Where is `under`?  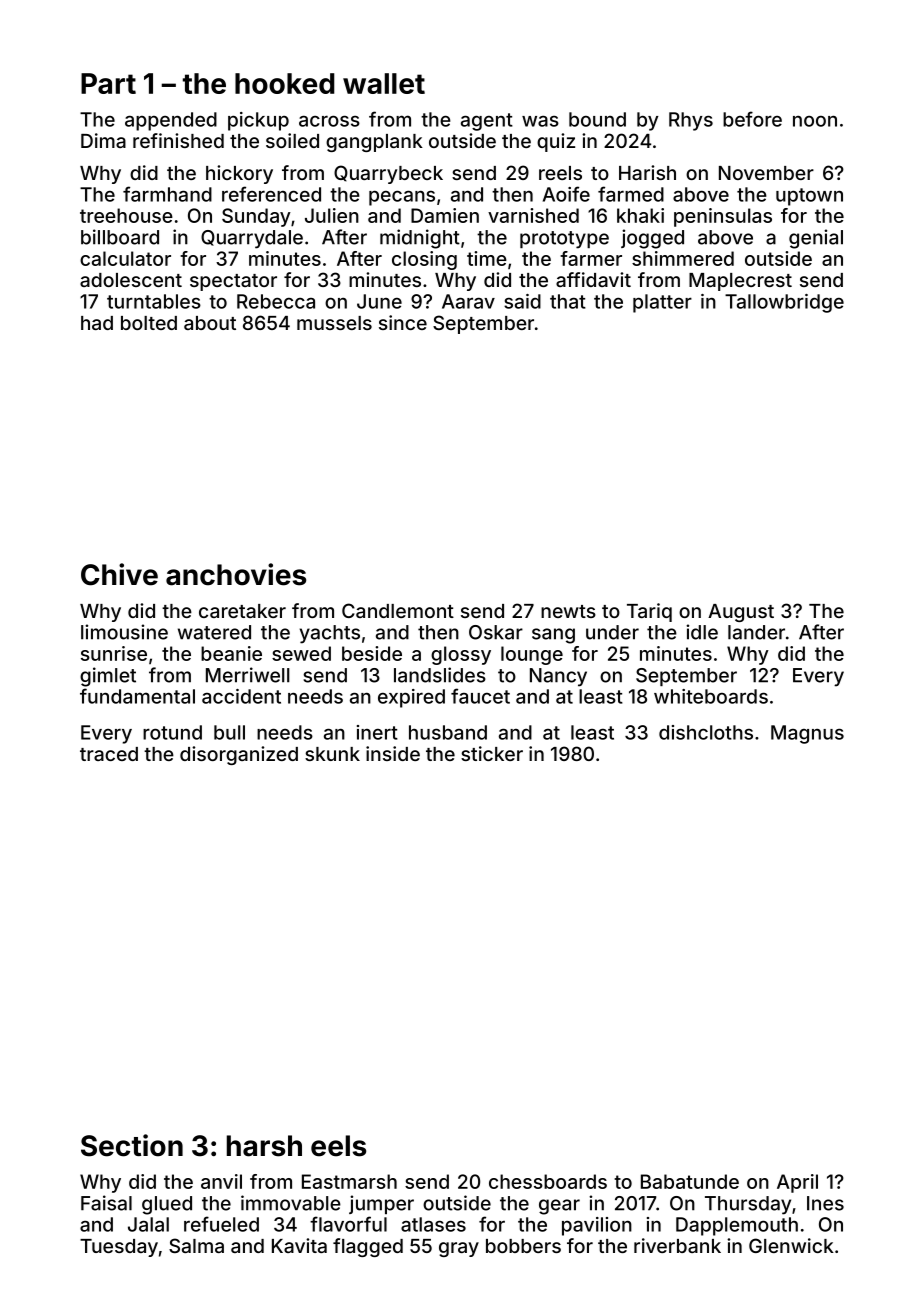 under is located at coordinates (612, 632).
